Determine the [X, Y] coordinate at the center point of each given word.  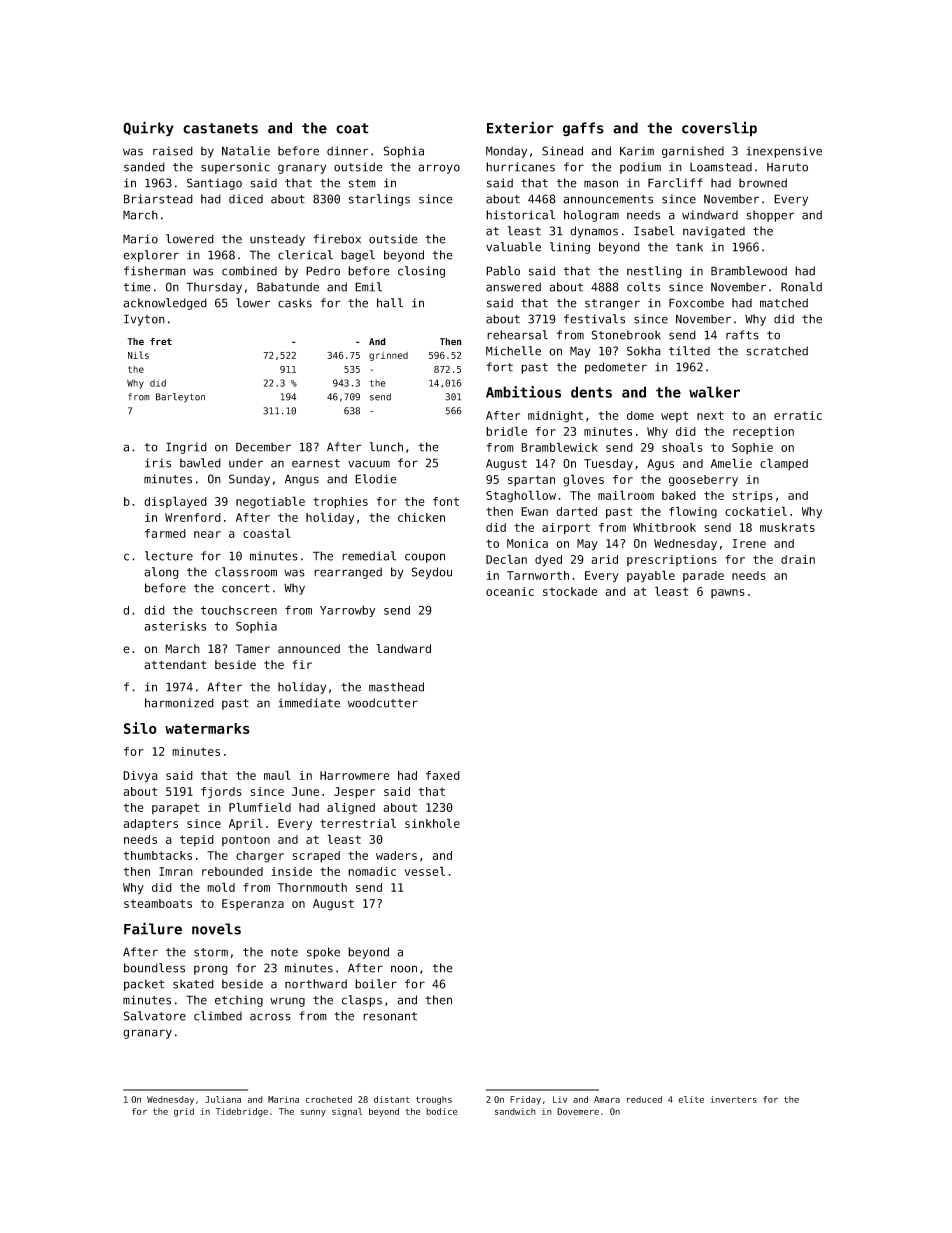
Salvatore [155, 1016]
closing [421, 272]
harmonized [179, 703]
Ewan [534, 511]
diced [246, 199]
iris [158, 463]
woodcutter [383, 703]
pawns [728, 593]
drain [798, 559]
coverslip [719, 129]
